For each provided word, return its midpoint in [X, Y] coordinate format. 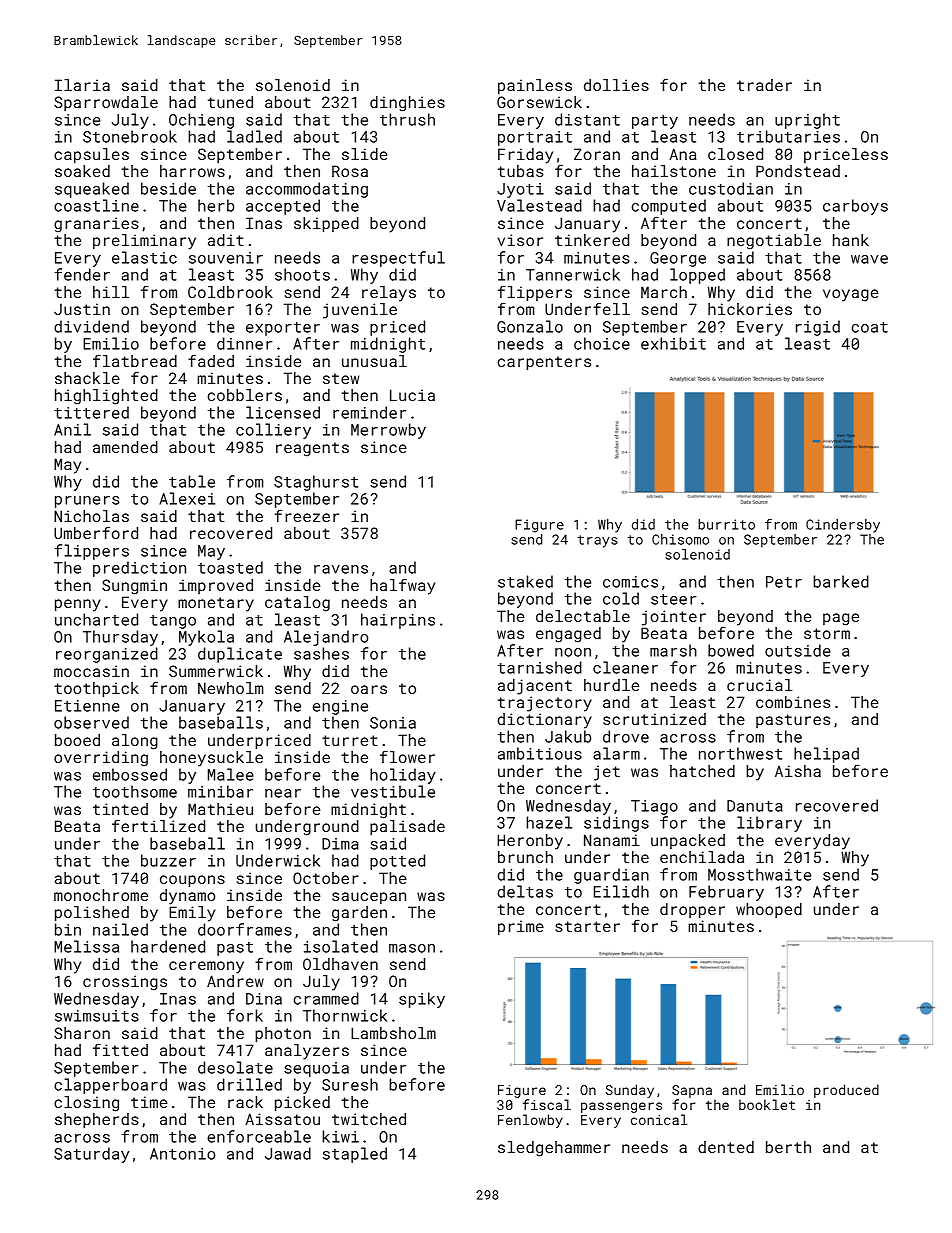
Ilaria [82, 85]
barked [841, 581]
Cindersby [843, 526]
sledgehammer [554, 1149]
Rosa [350, 171]
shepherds [97, 1120]
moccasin [91, 671]
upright [807, 121]
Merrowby [388, 431]
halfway [402, 586]
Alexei [187, 498]
